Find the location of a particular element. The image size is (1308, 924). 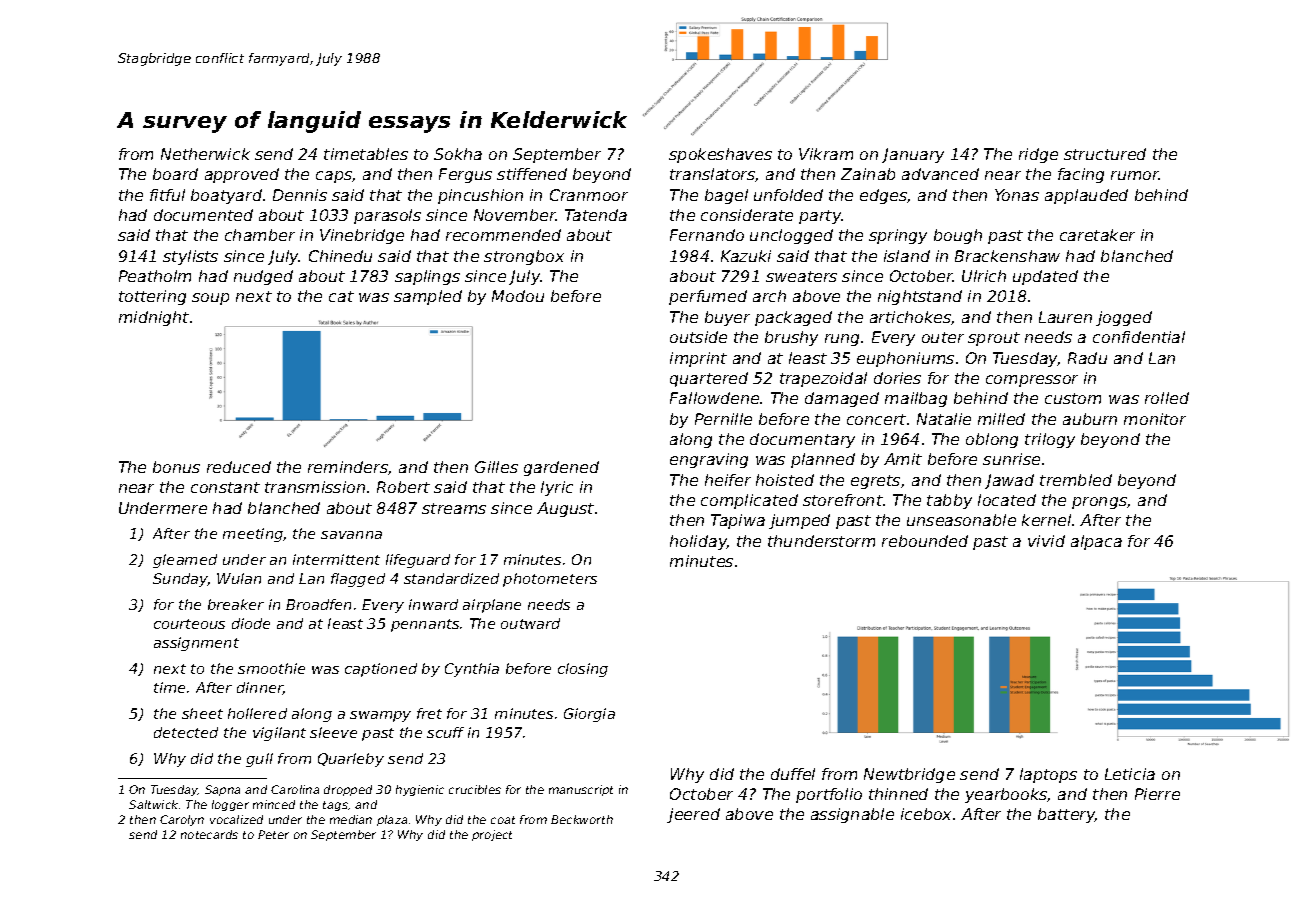

rebounded is located at coordinates (925, 541).
